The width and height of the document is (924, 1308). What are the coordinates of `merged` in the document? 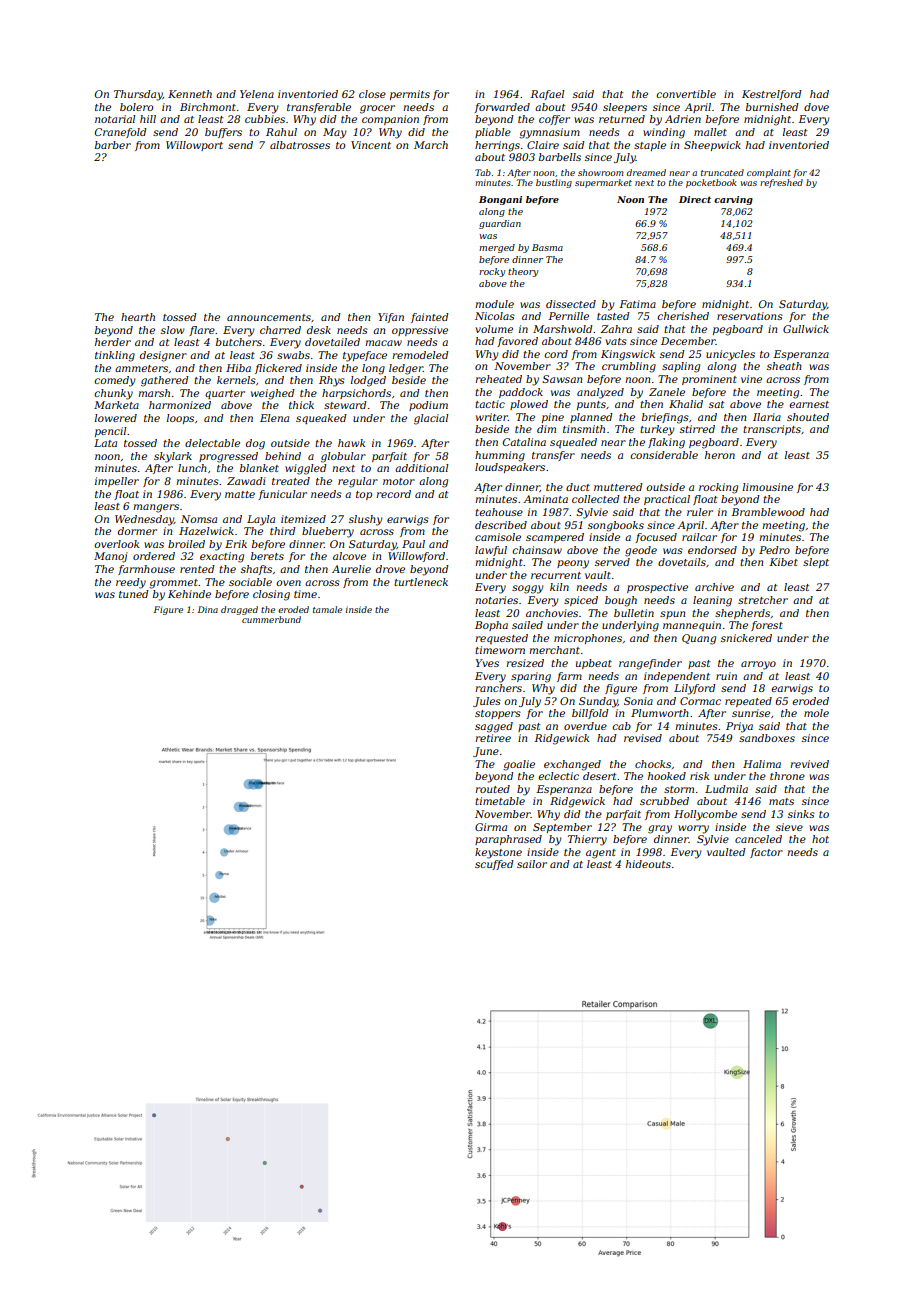 It's located at (497, 248).
